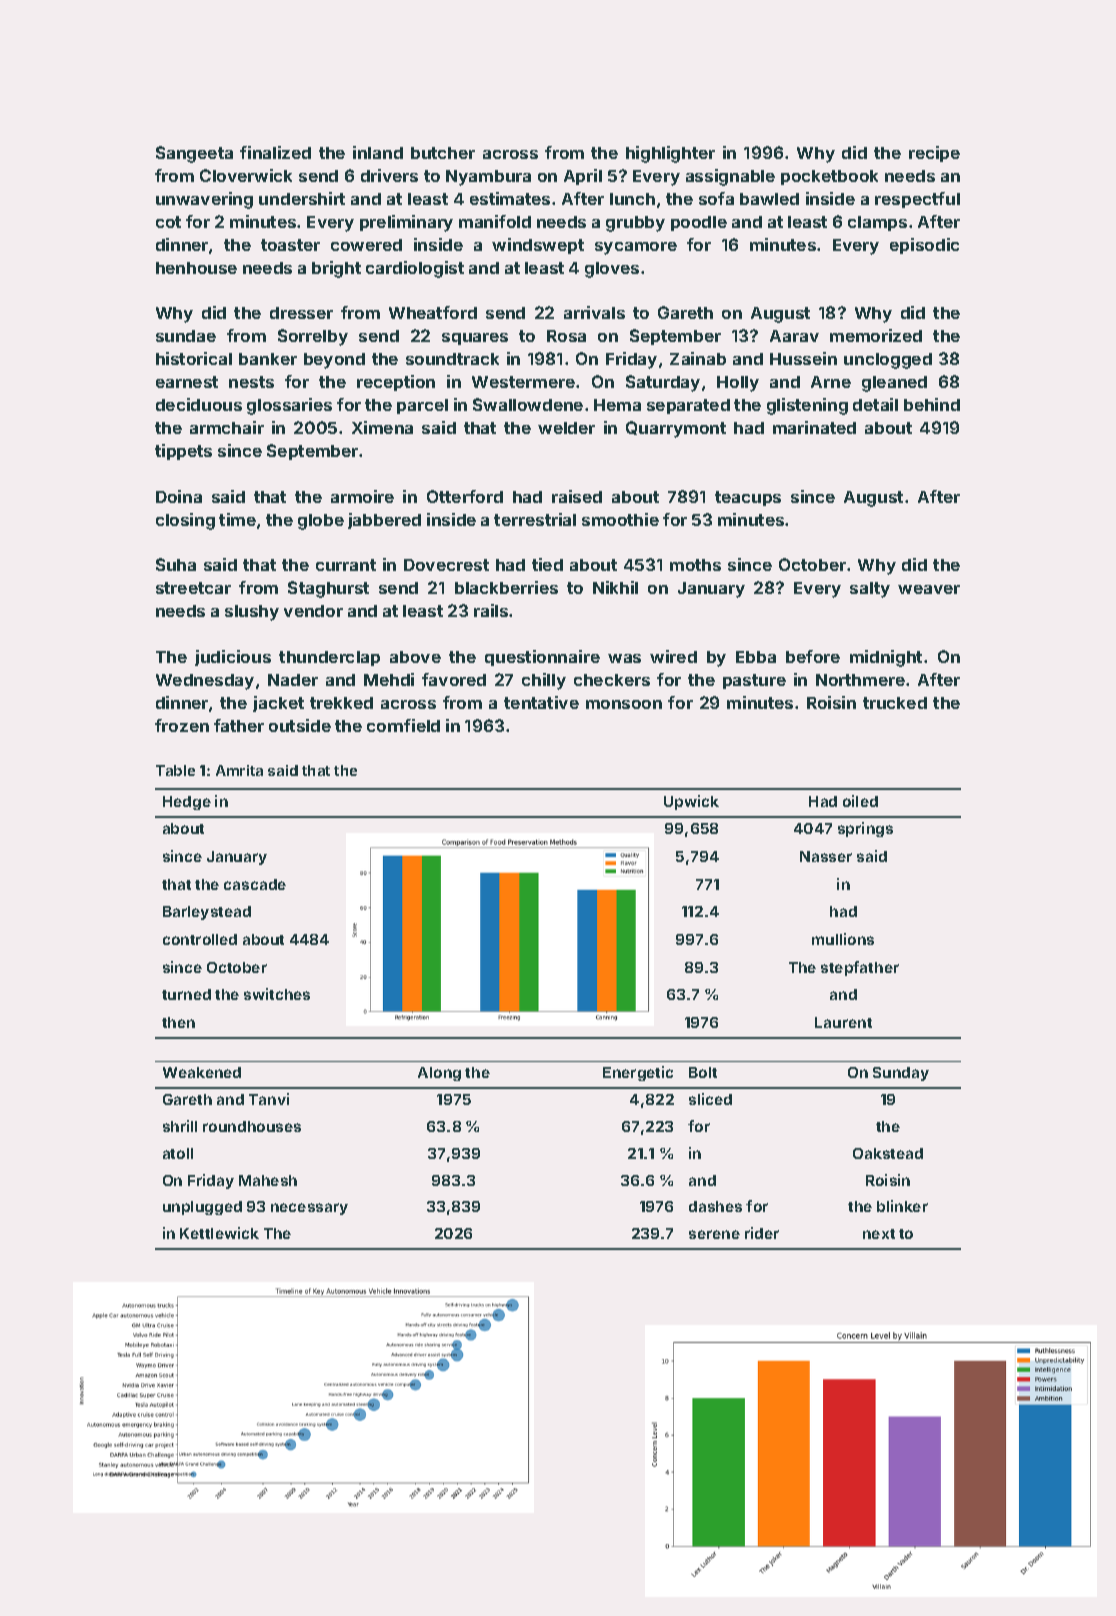 Image resolution: width=1116 pixels, height=1616 pixels. What do you see at coordinates (902, 1206) in the screenshot?
I see `blinker` at bounding box center [902, 1206].
